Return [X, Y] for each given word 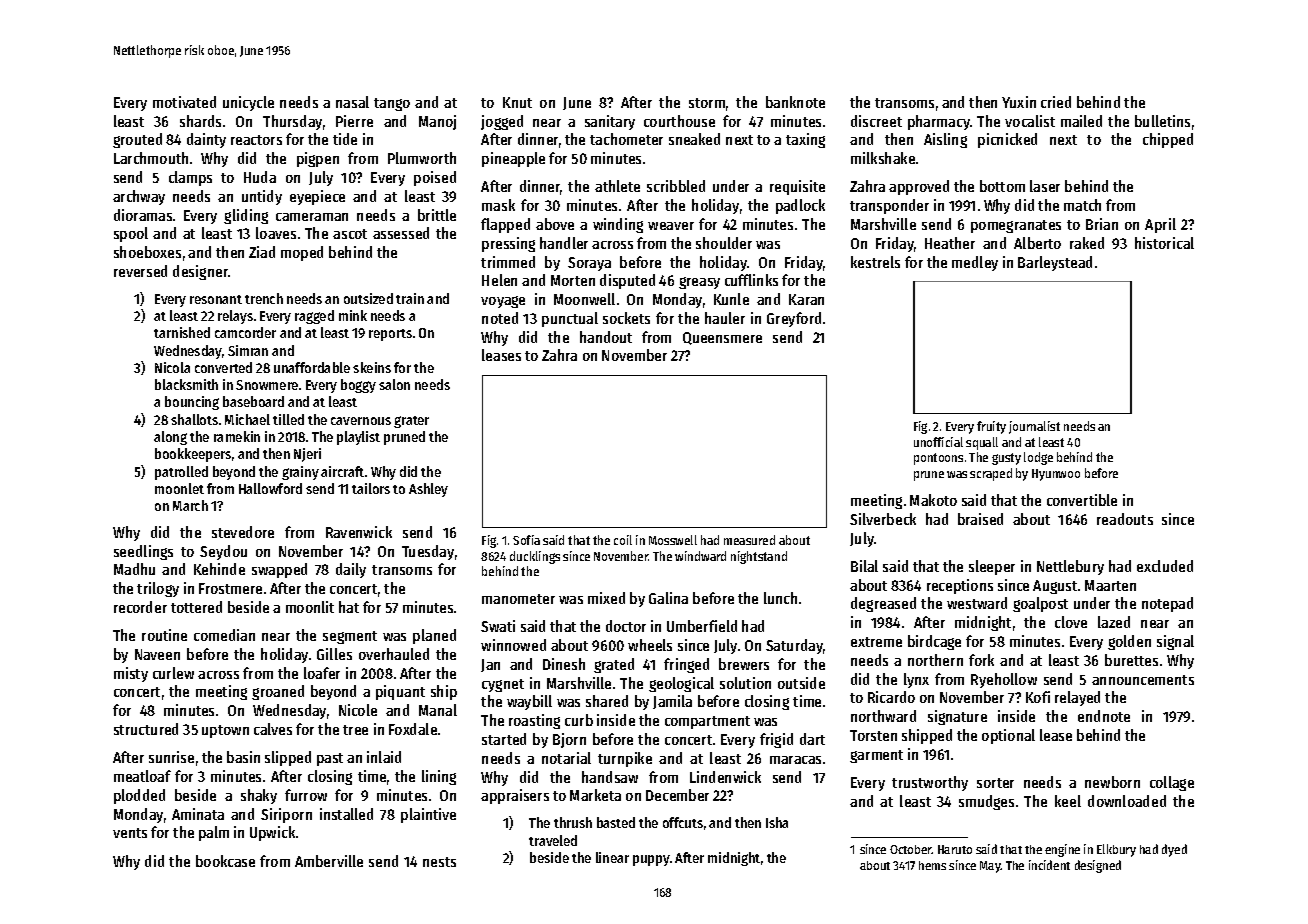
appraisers [515, 796]
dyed [1174, 850]
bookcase [225, 861]
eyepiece [317, 197]
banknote [795, 102]
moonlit [310, 607]
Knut [517, 102]
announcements [1143, 680]
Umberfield [702, 626]
